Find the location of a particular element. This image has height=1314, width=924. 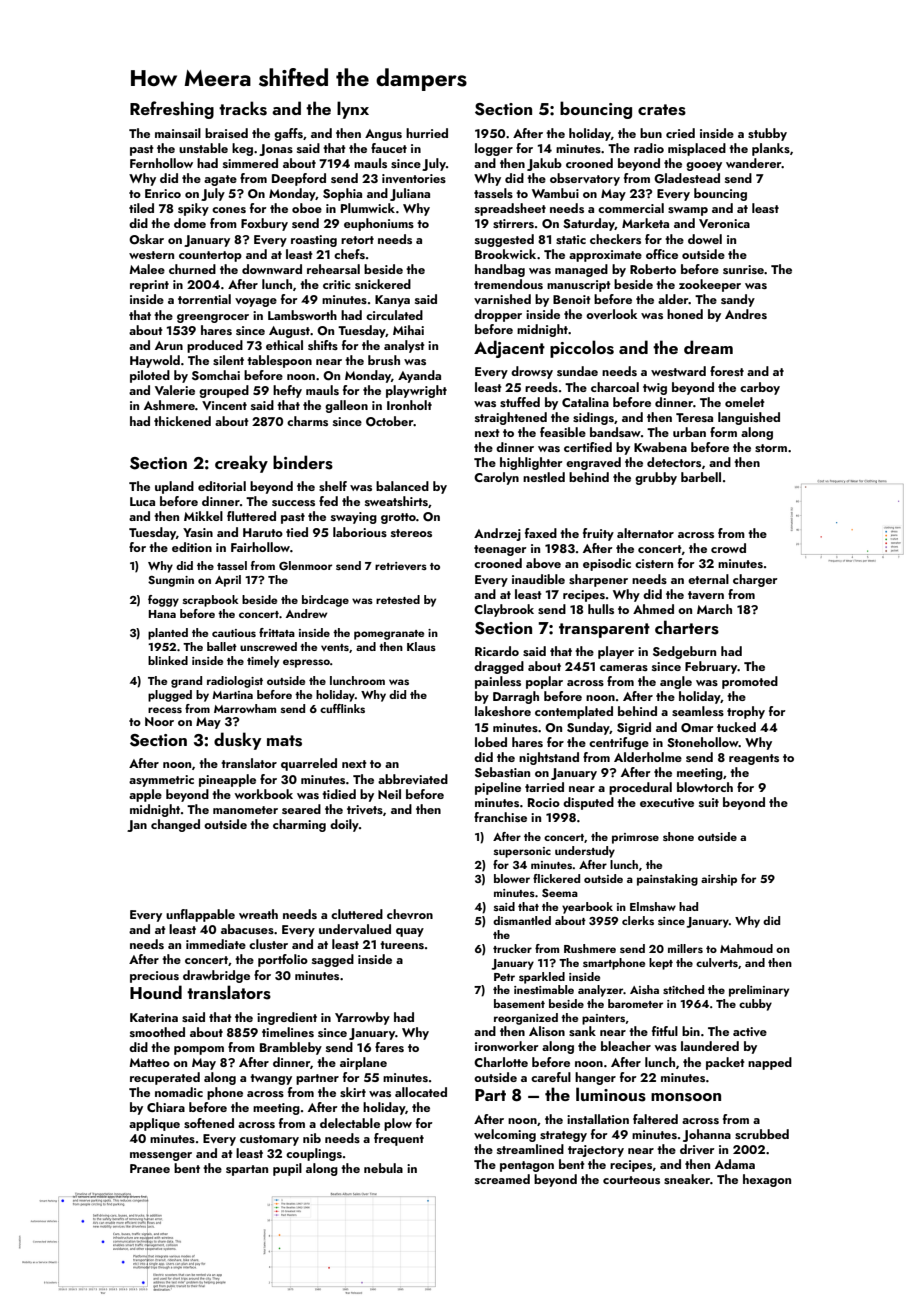

abbreviated is located at coordinates (413, 779).
